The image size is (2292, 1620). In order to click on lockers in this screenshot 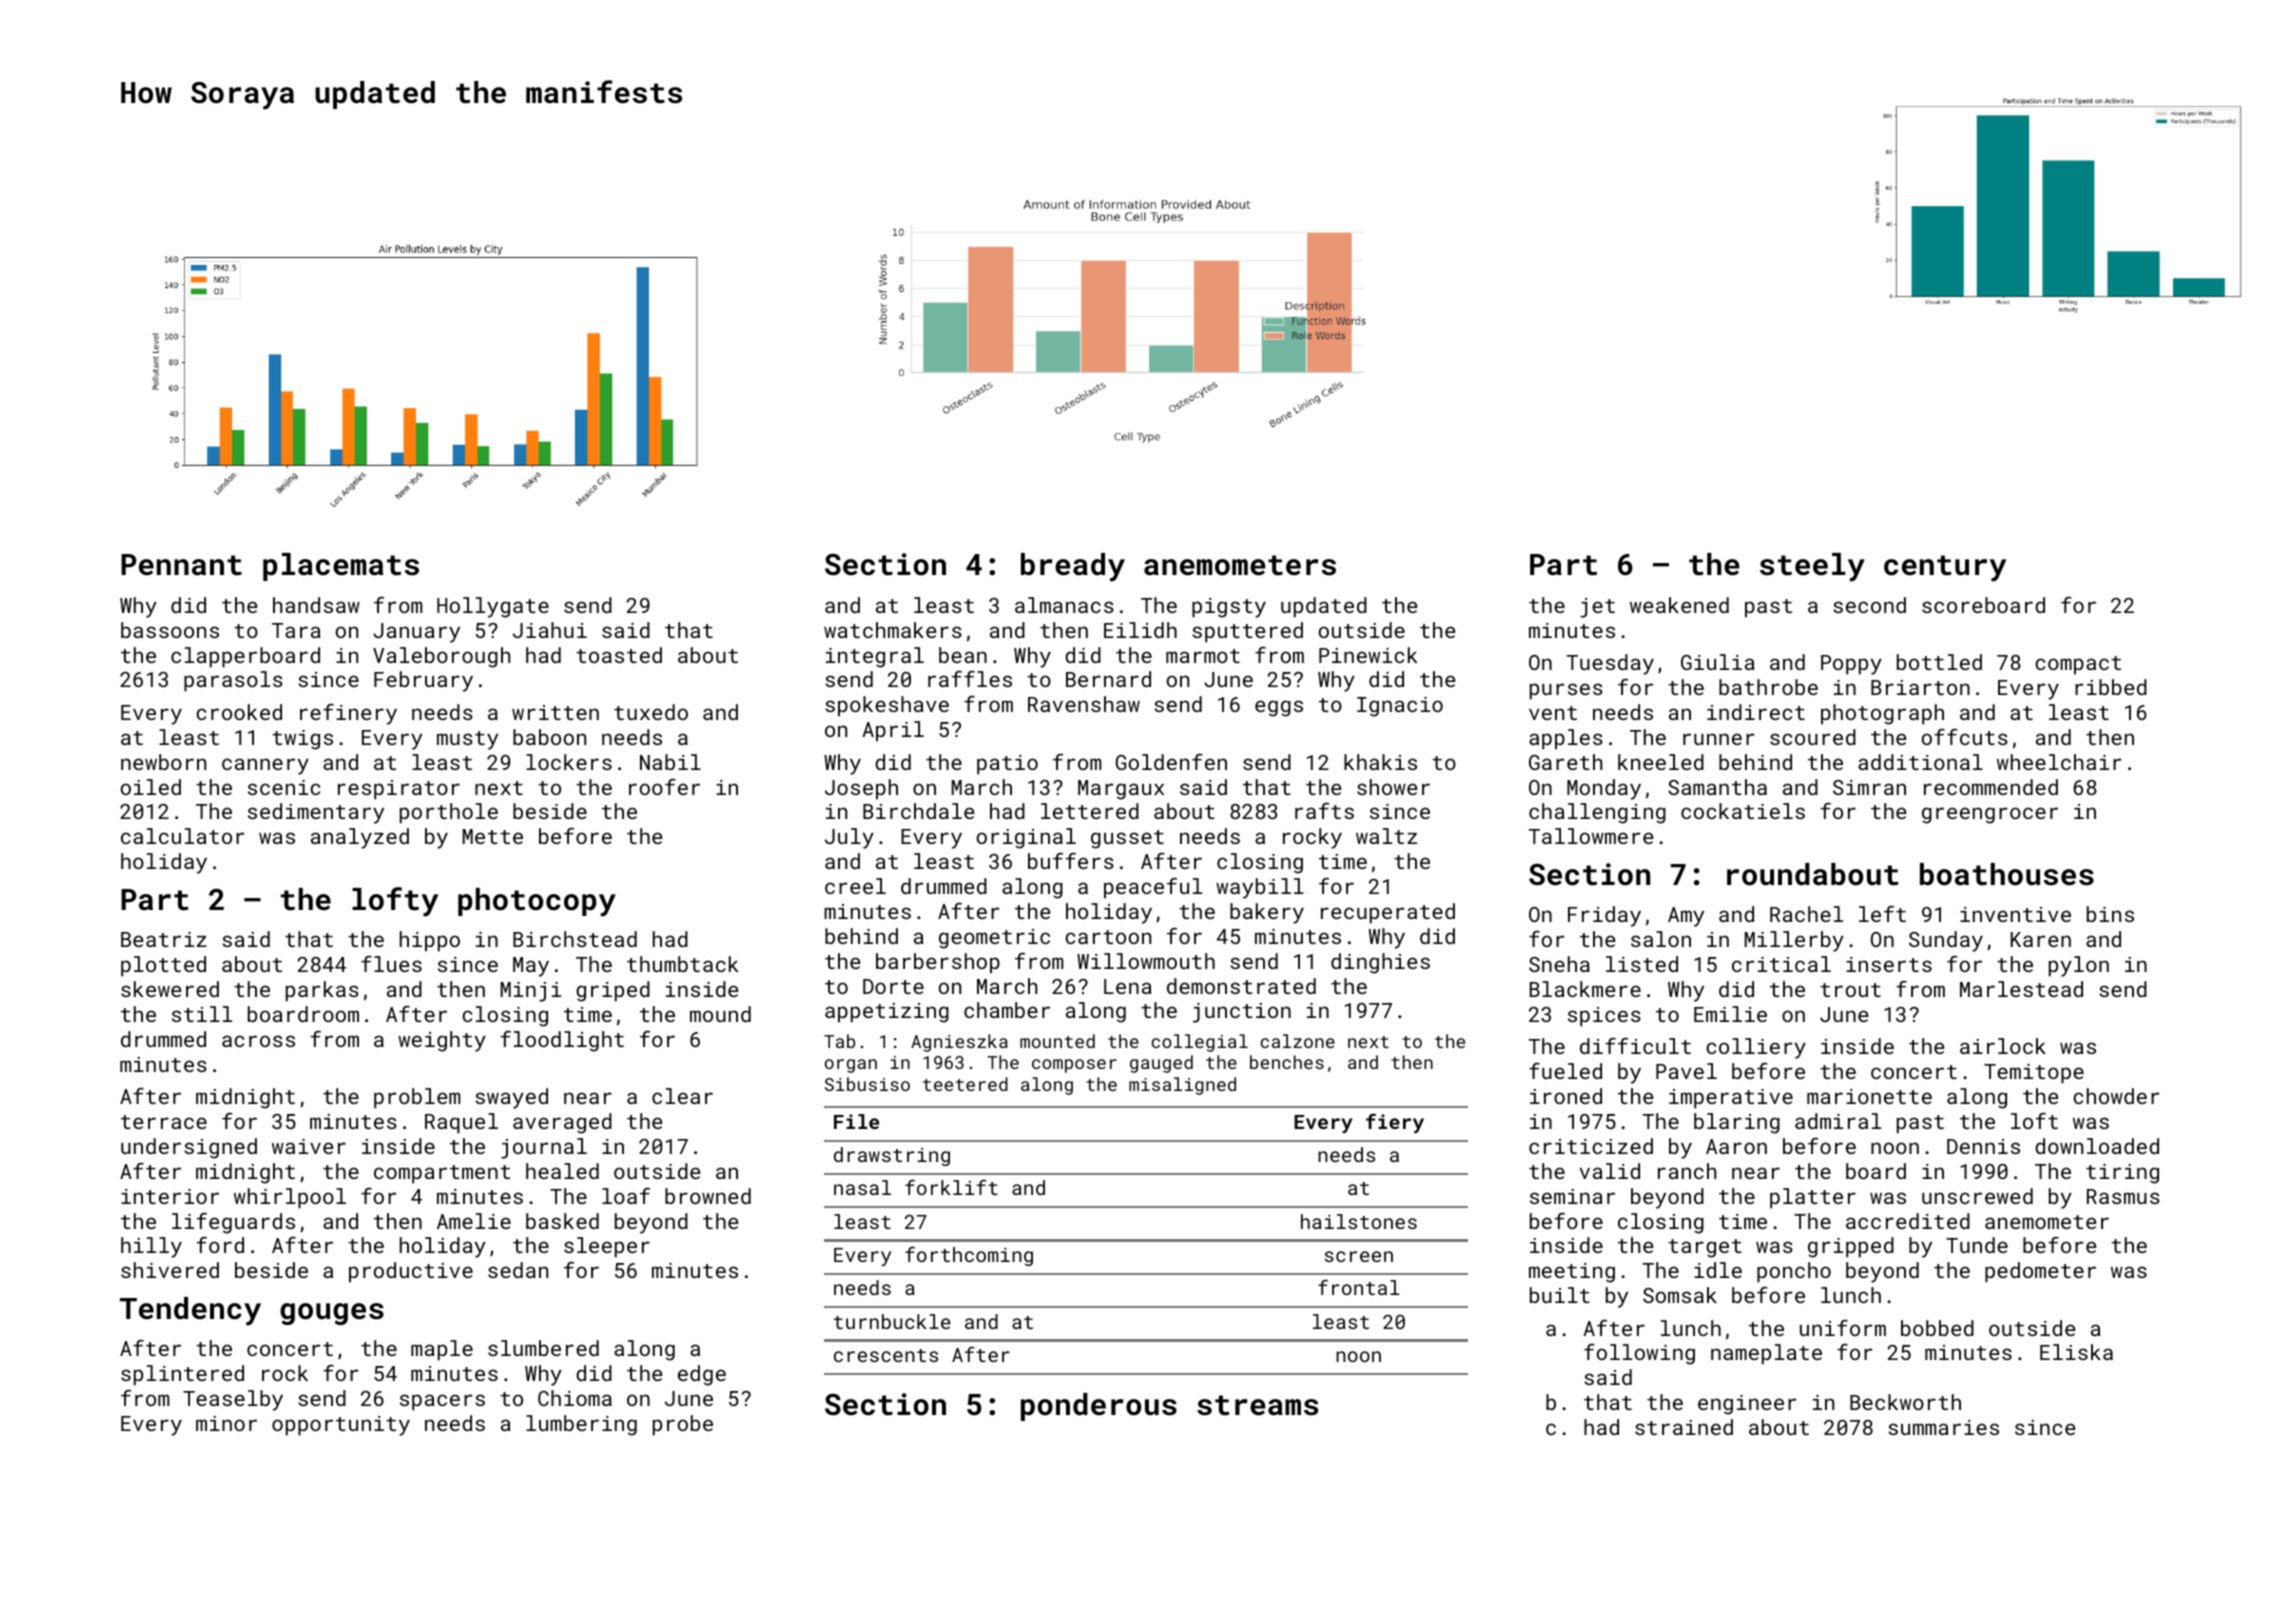, I will do `click(569, 762)`.
